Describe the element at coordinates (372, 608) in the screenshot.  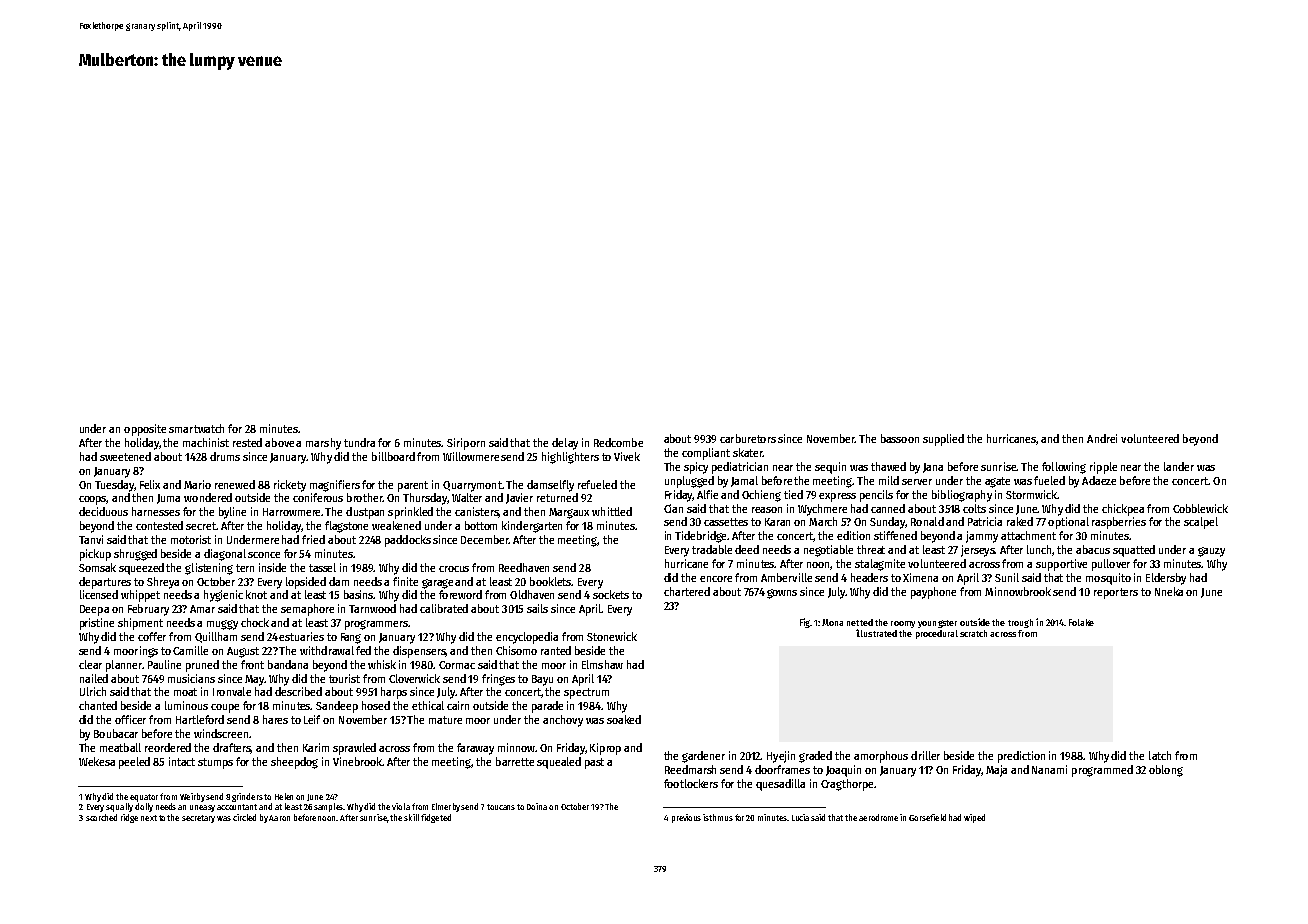
I see `Tarnwood` at that location.
